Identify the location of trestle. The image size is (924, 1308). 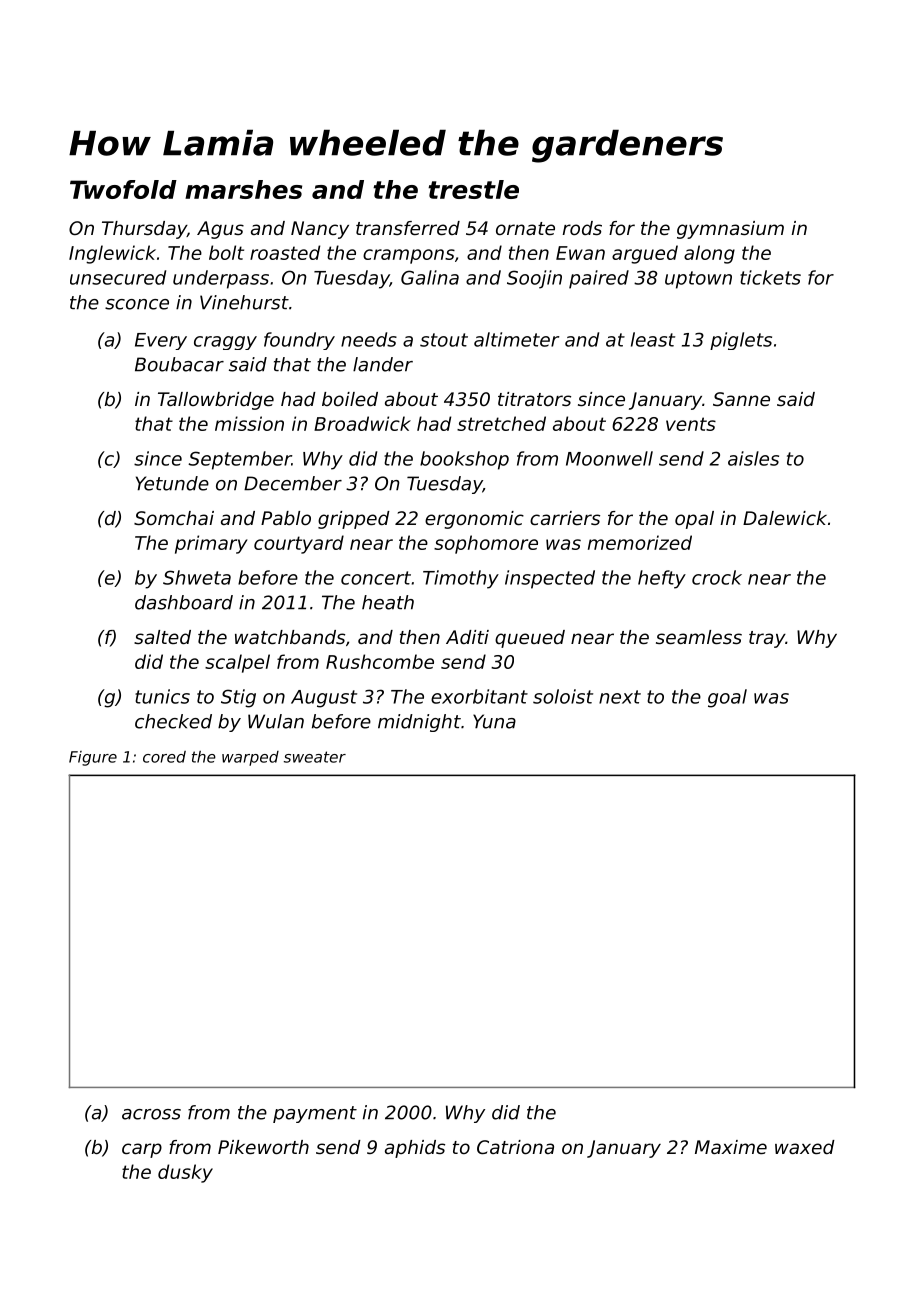
(473, 189).
